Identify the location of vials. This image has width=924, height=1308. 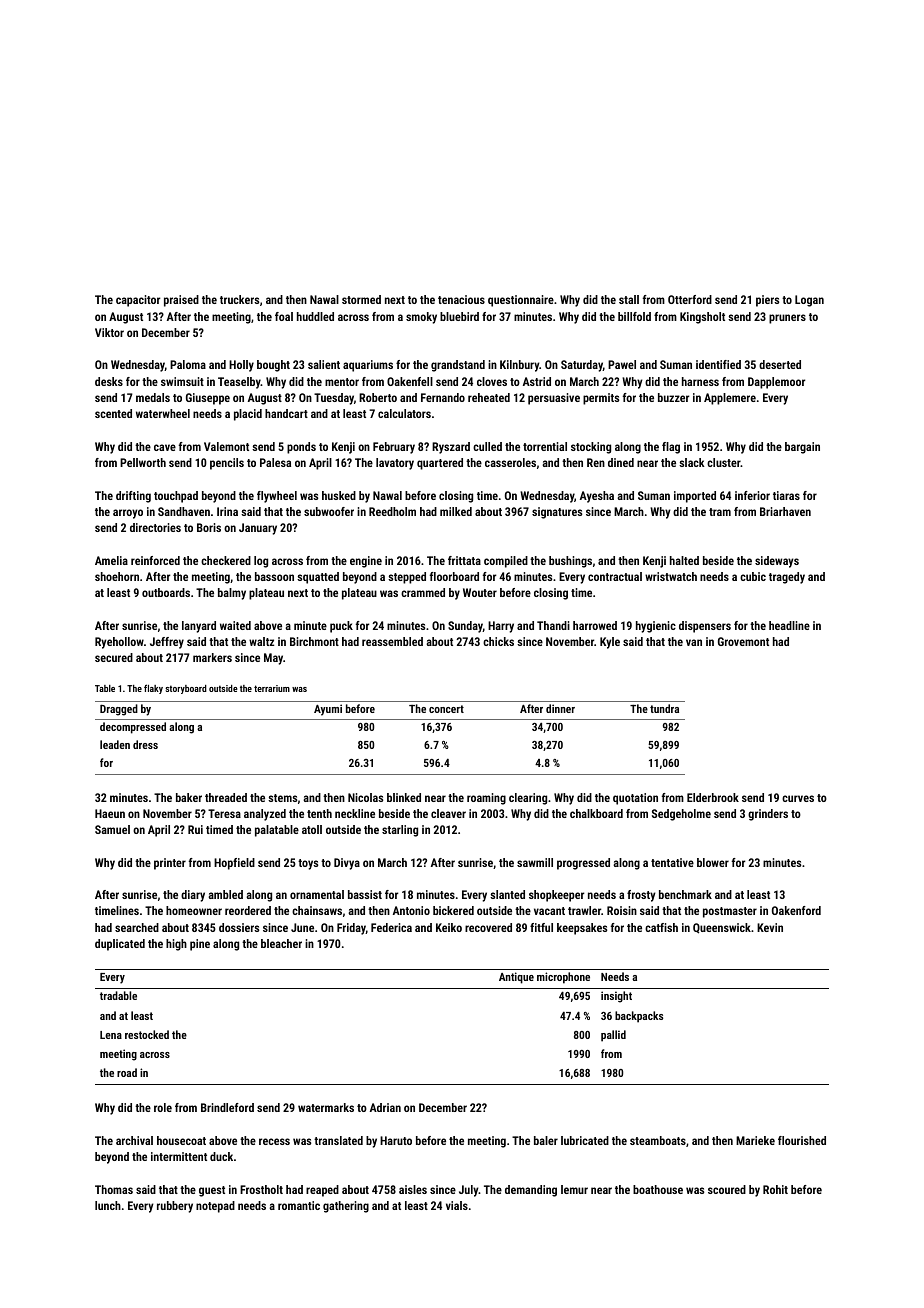
(457, 1205).
